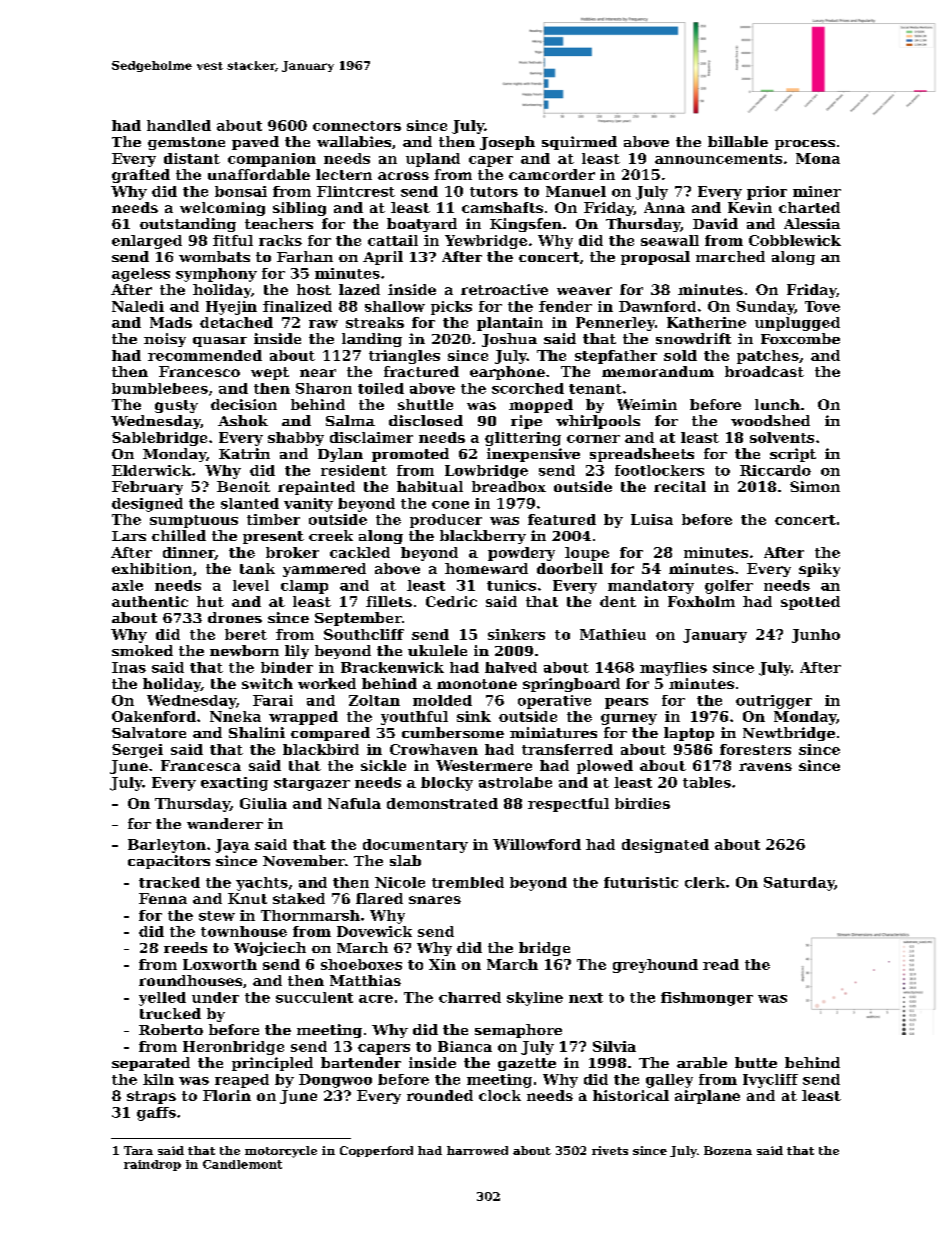 The width and height of the document is (952, 1233). I want to click on featured, so click(562, 519).
